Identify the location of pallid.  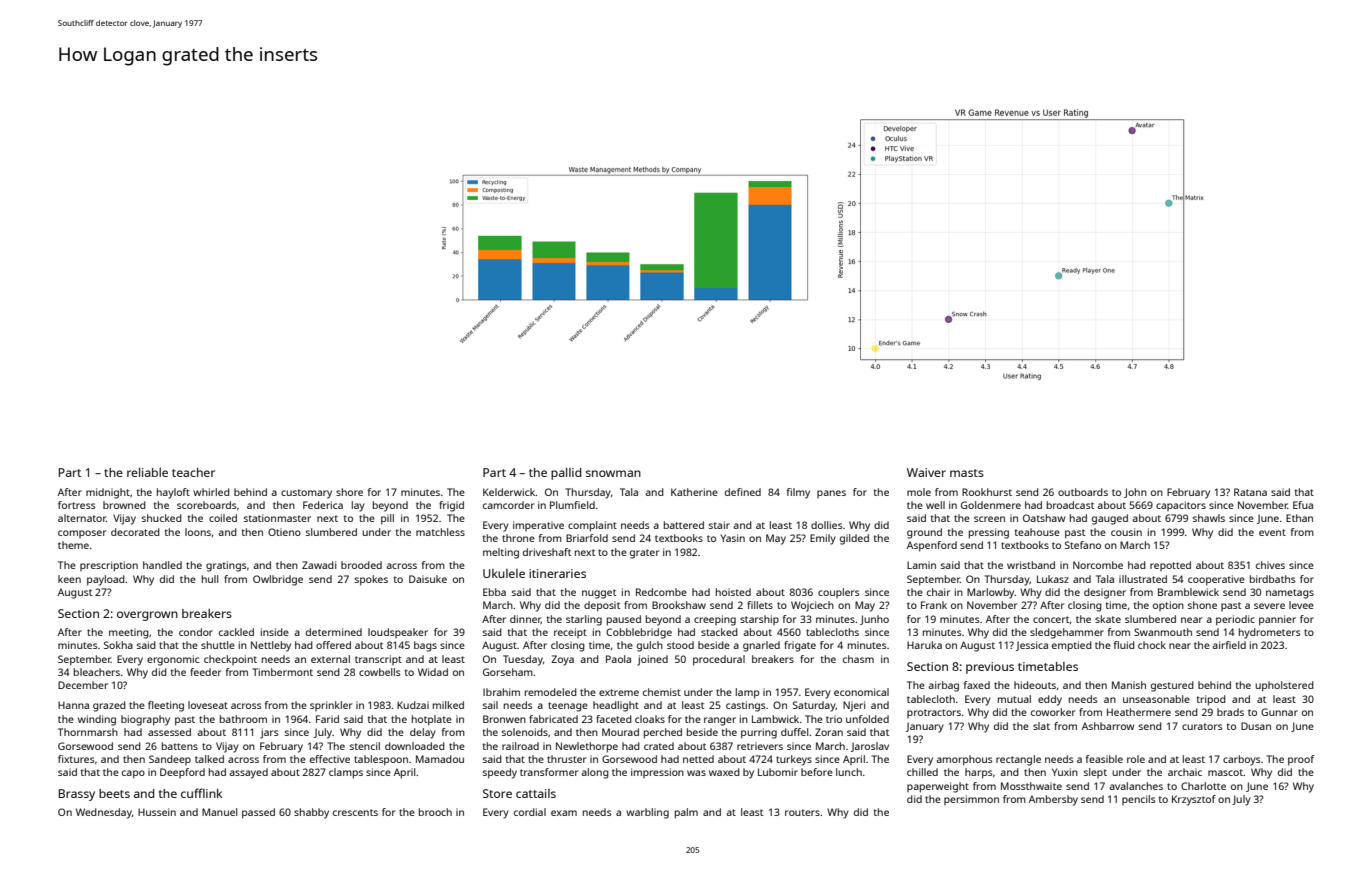
(566, 474).
